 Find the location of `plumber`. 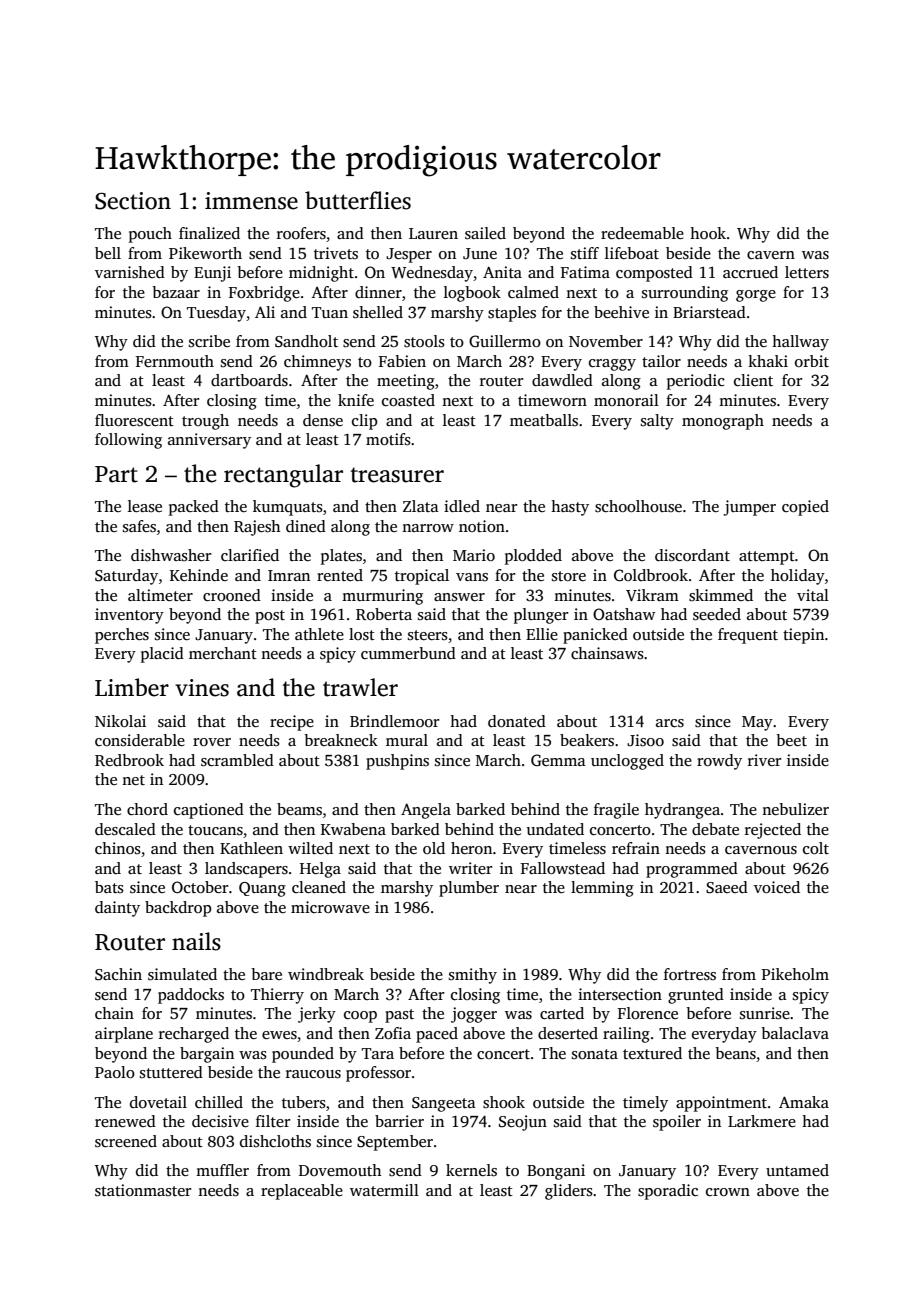

plumber is located at coordinates (469, 889).
